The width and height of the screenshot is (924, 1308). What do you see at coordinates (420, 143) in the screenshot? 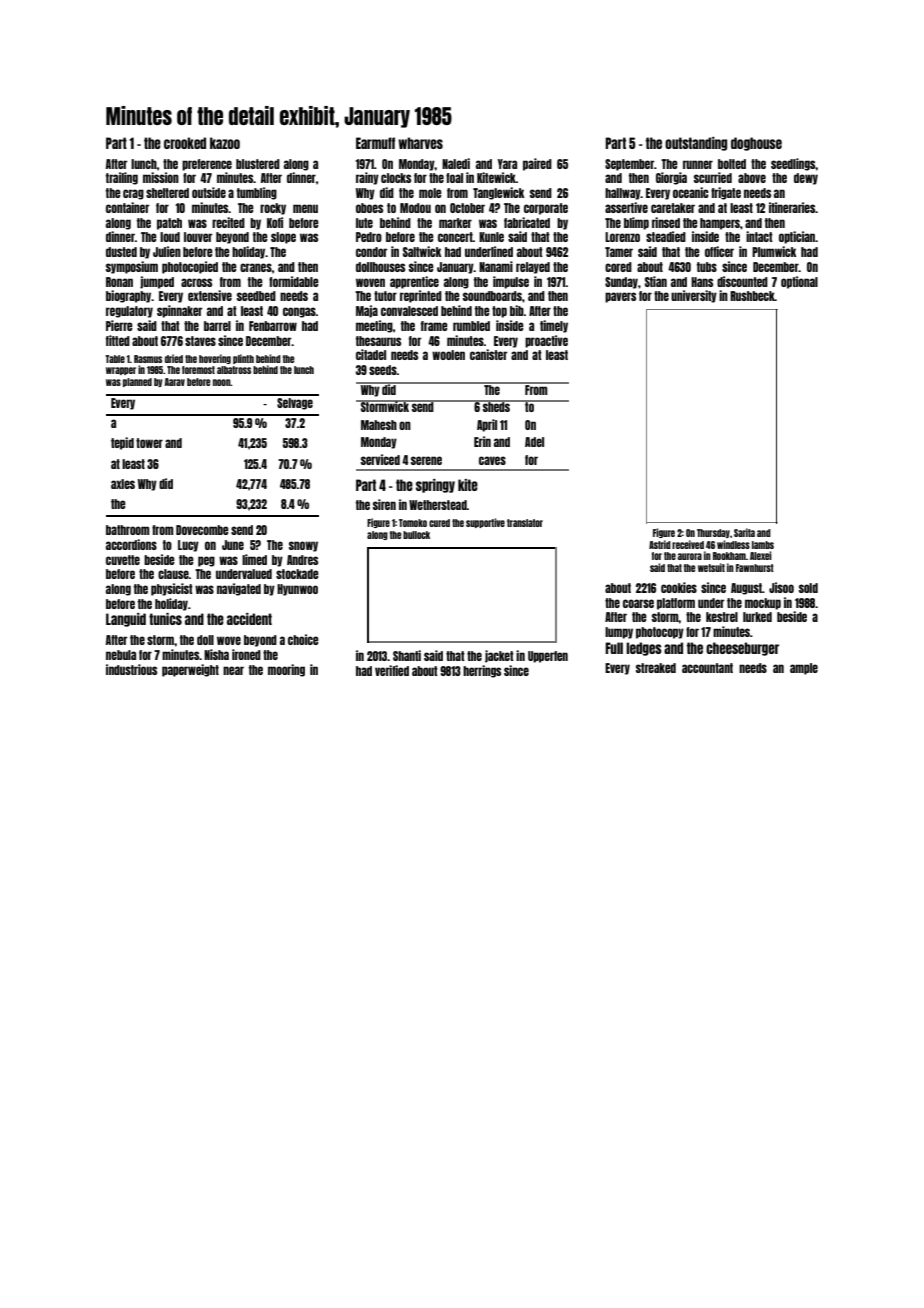
I see `wharves` at bounding box center [420, 143].
